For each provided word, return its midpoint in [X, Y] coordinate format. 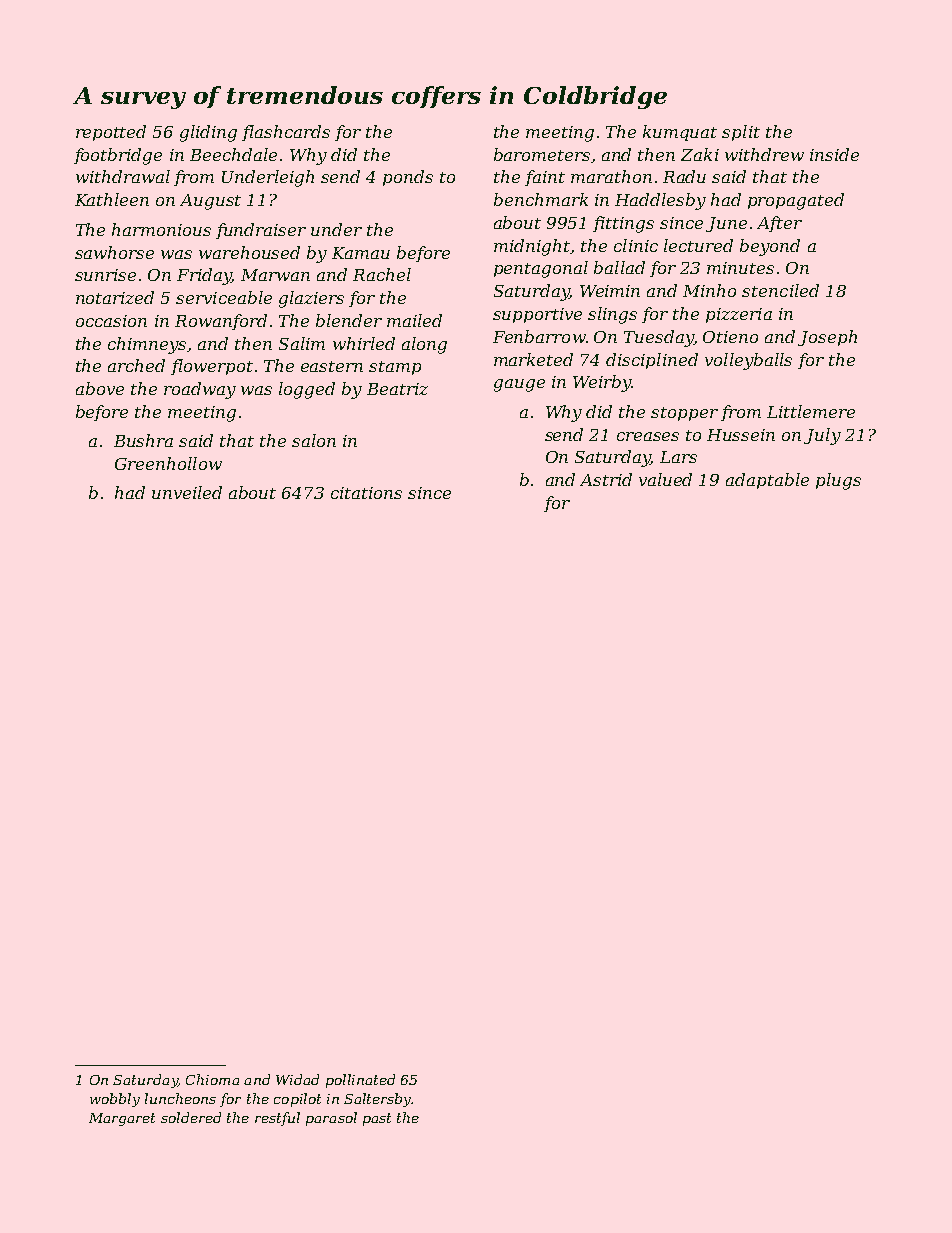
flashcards [286, 133]
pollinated [360, 1081]
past [377, 1119]
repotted [111, 133]
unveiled [187, 492]
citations [366, 493]
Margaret [122, 1119]
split [741, 133]
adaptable [767, 481]
